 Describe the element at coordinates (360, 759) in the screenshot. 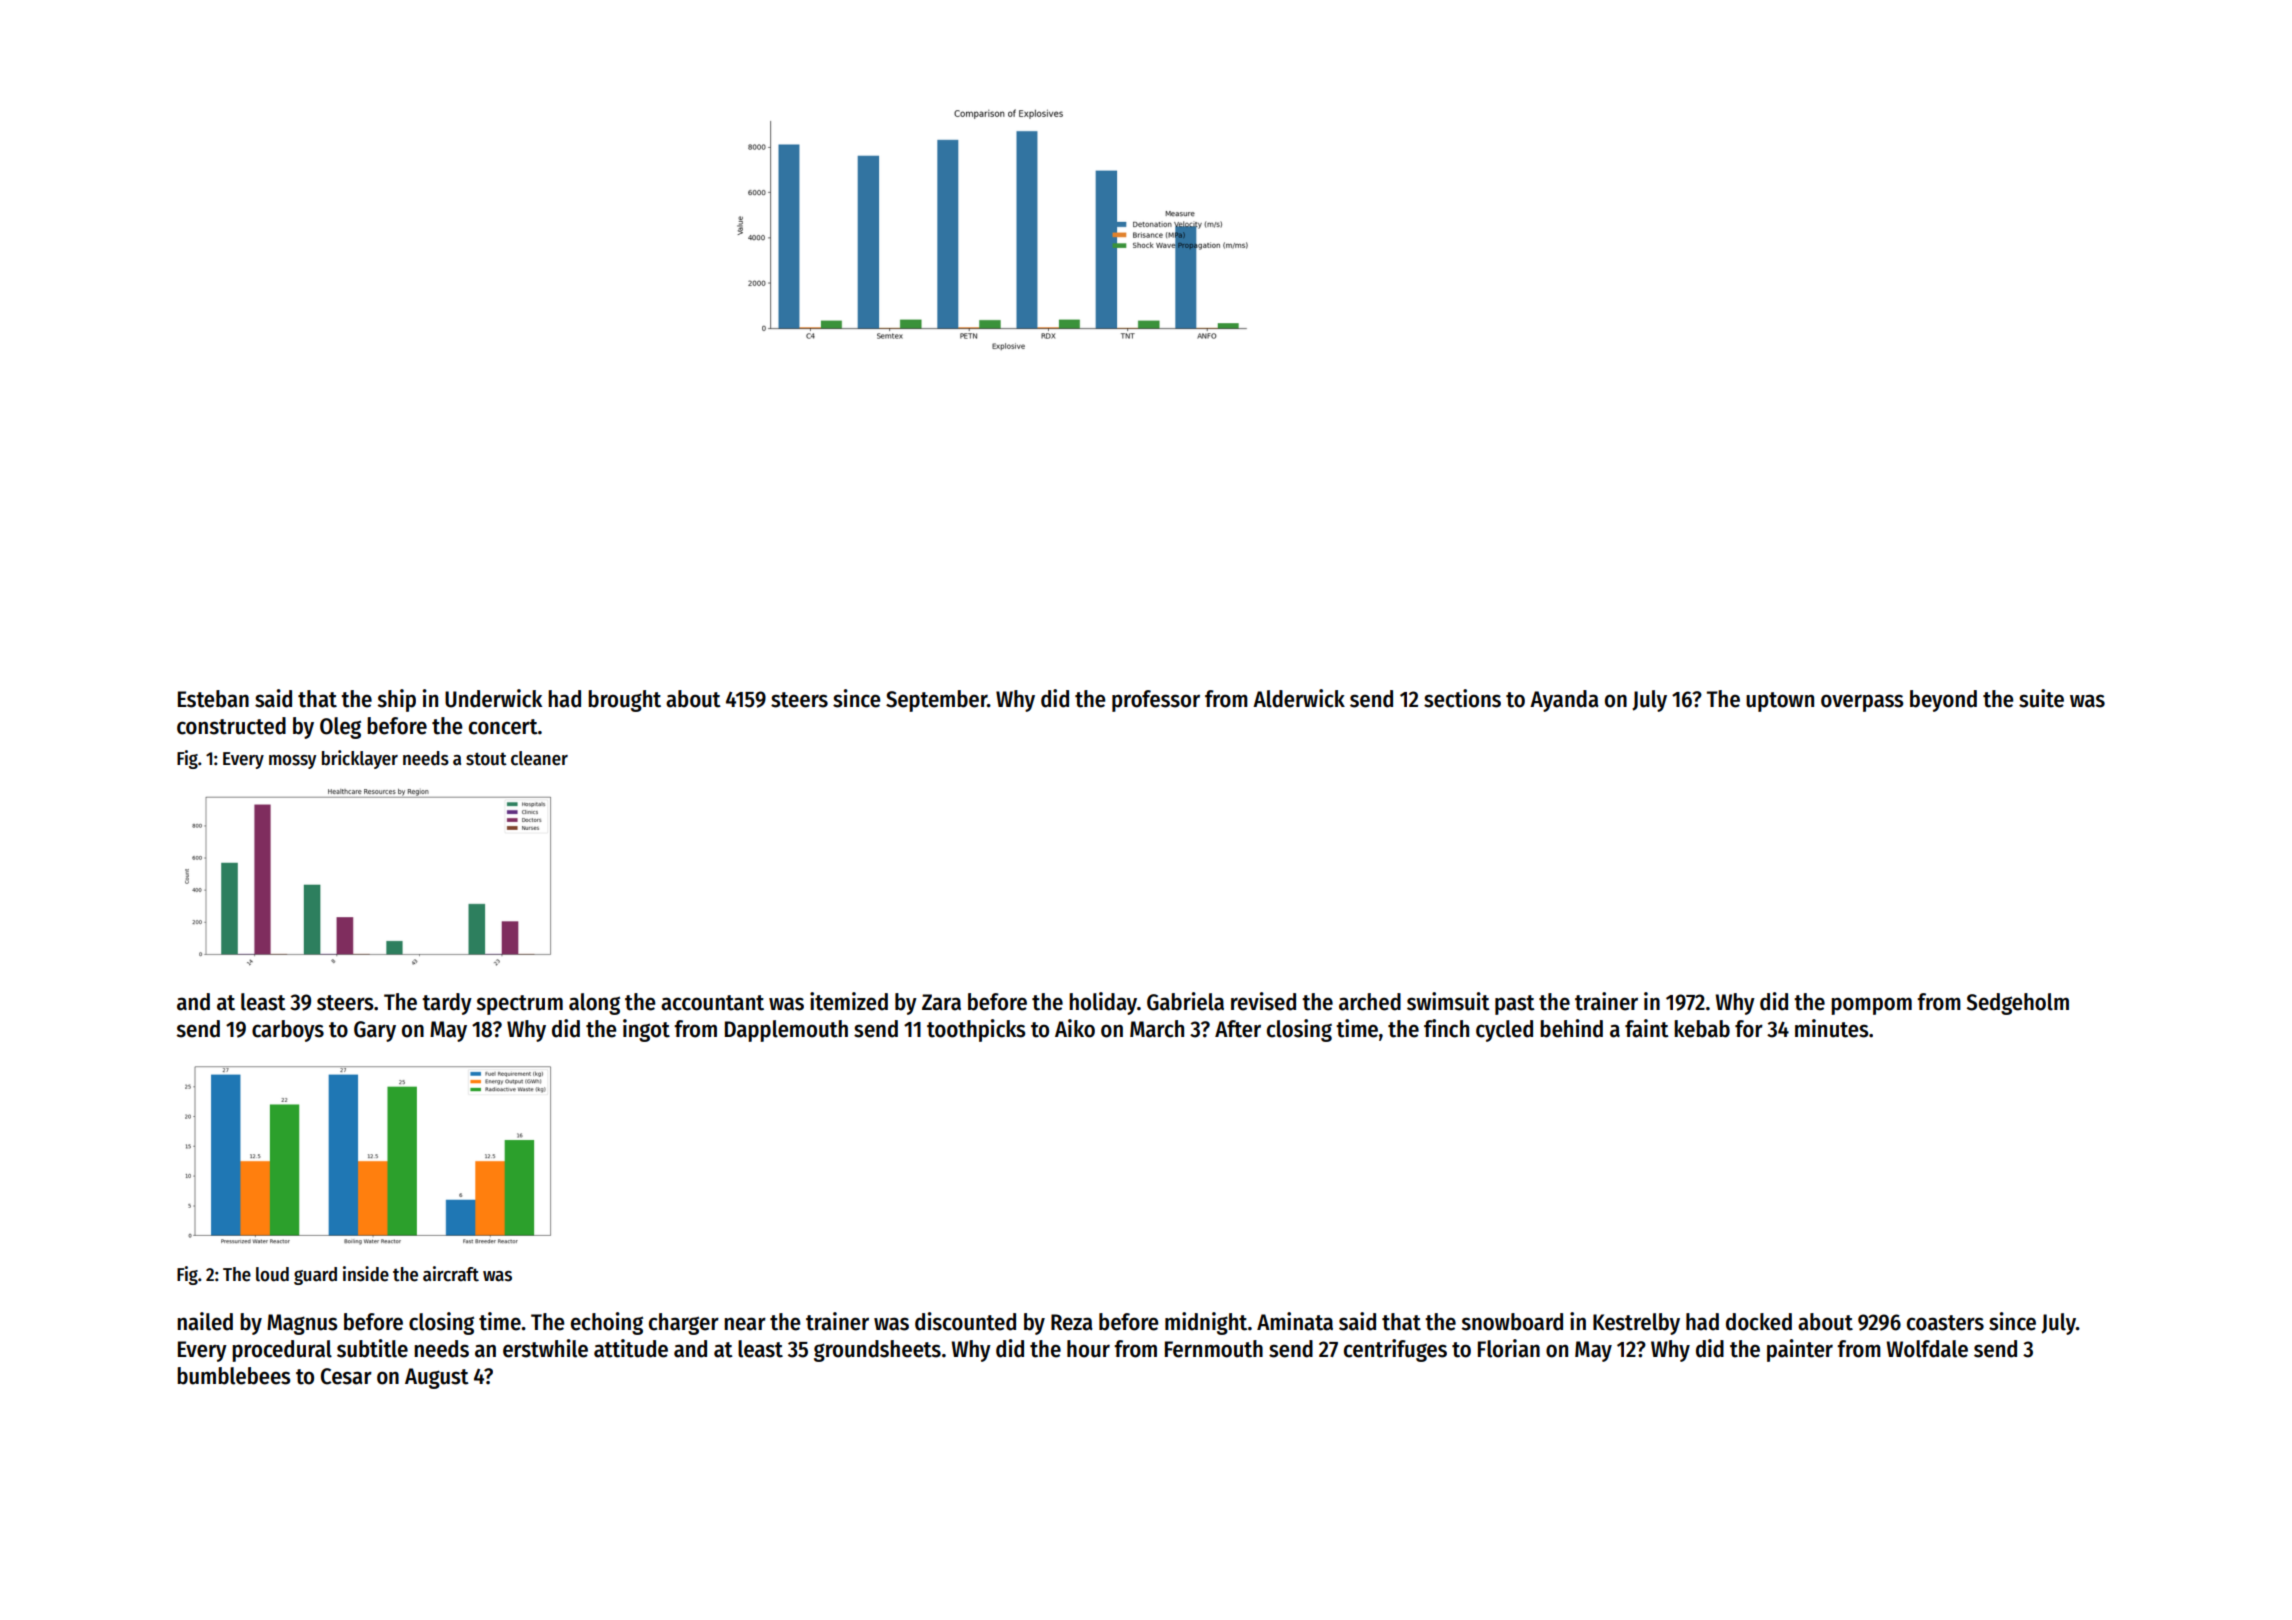

I see `bricklayer` at that location.
